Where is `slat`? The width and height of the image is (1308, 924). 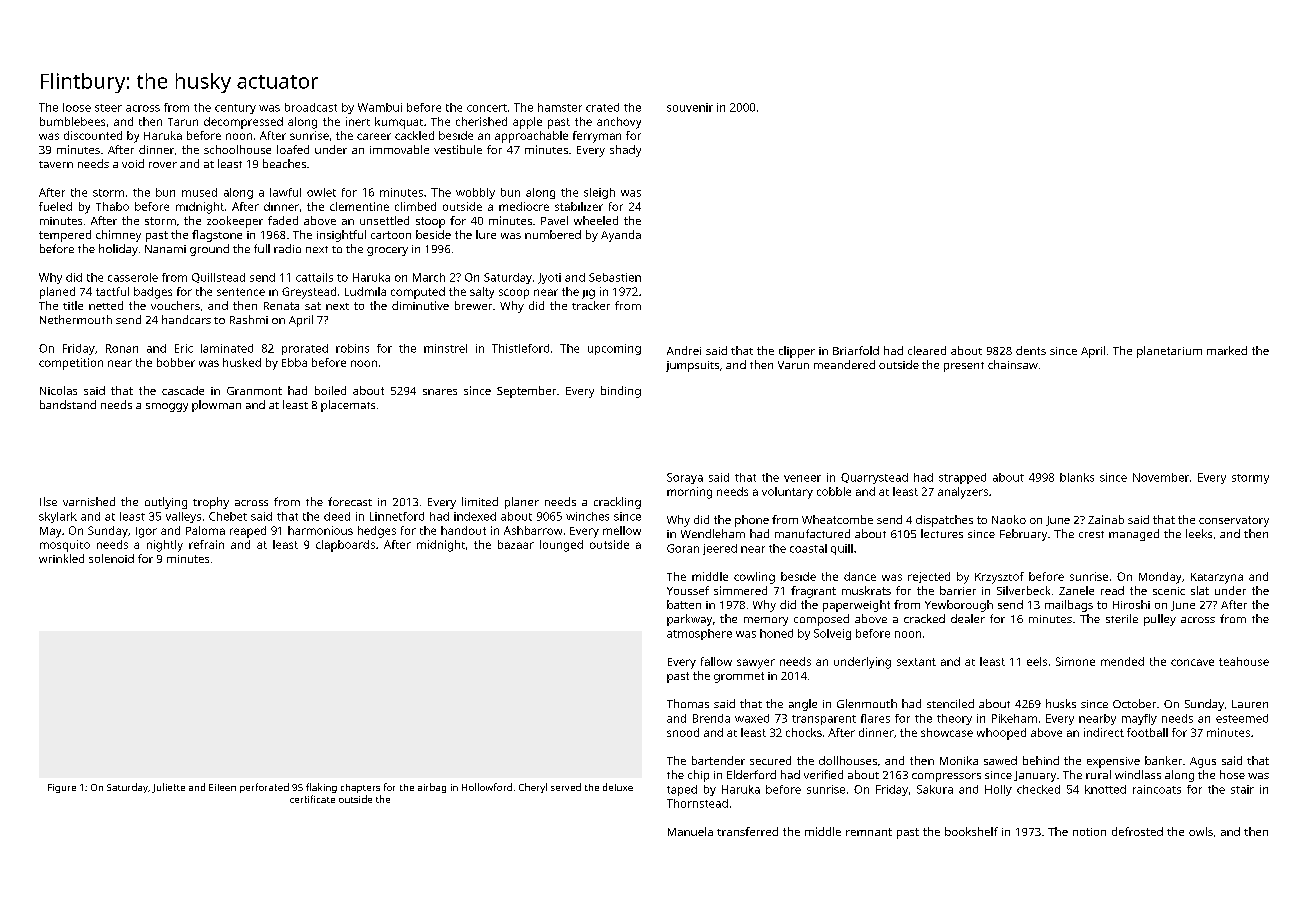 slat is located at coordinates (1200, 590).
